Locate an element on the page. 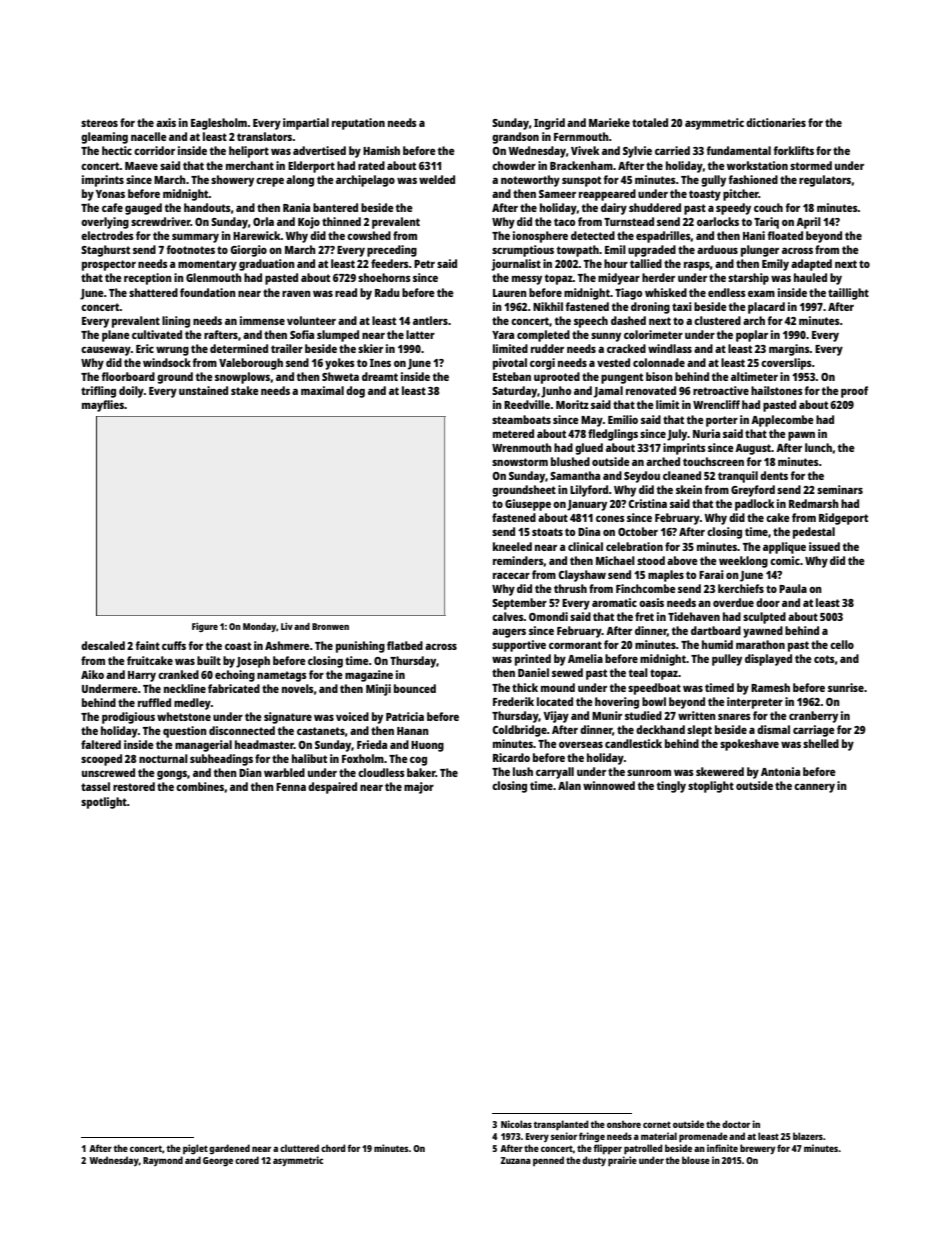  onshore is located at coordinates (624, 1124).
